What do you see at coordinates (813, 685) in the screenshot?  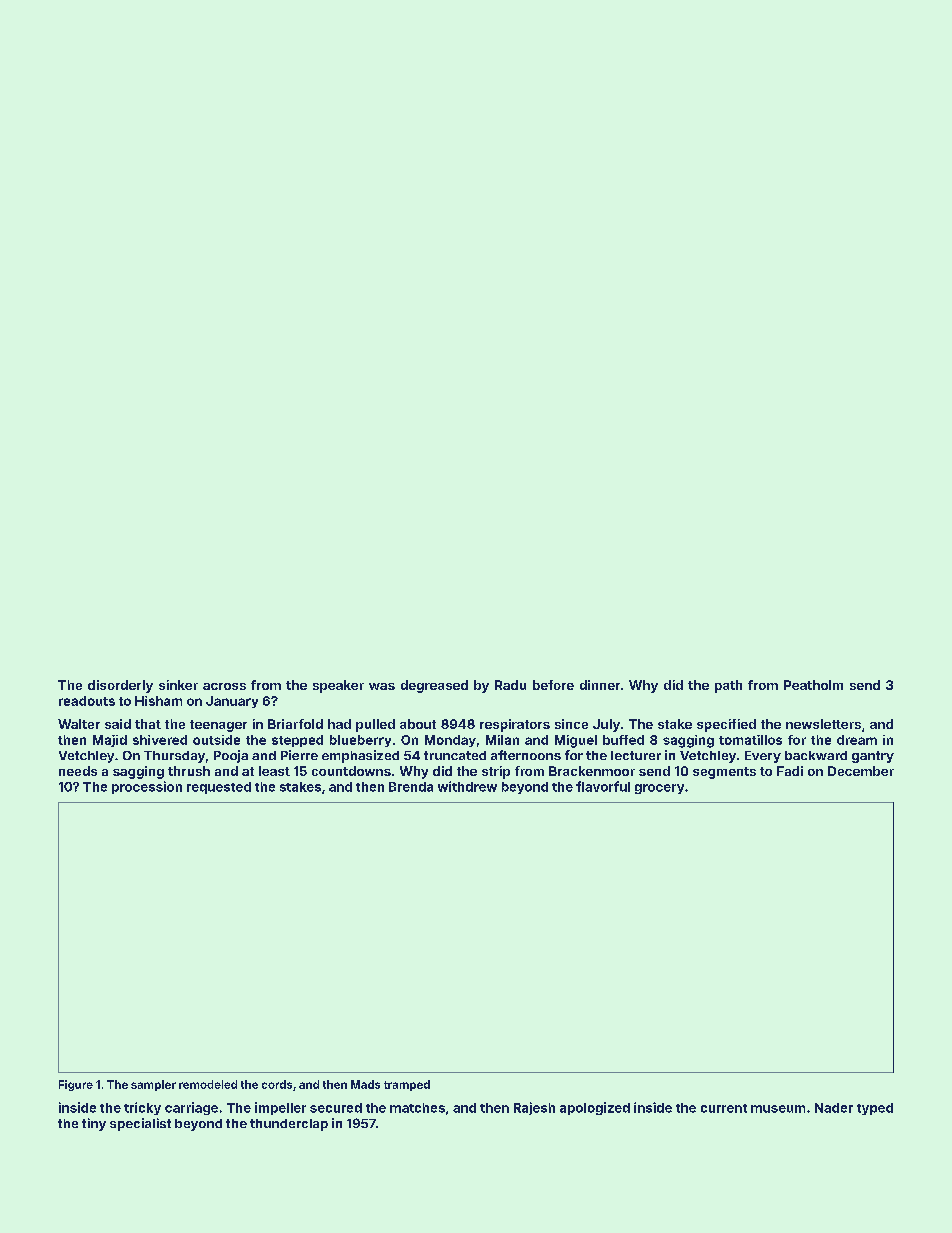 I see `Peatholm` at bounding box center [813, 685].
